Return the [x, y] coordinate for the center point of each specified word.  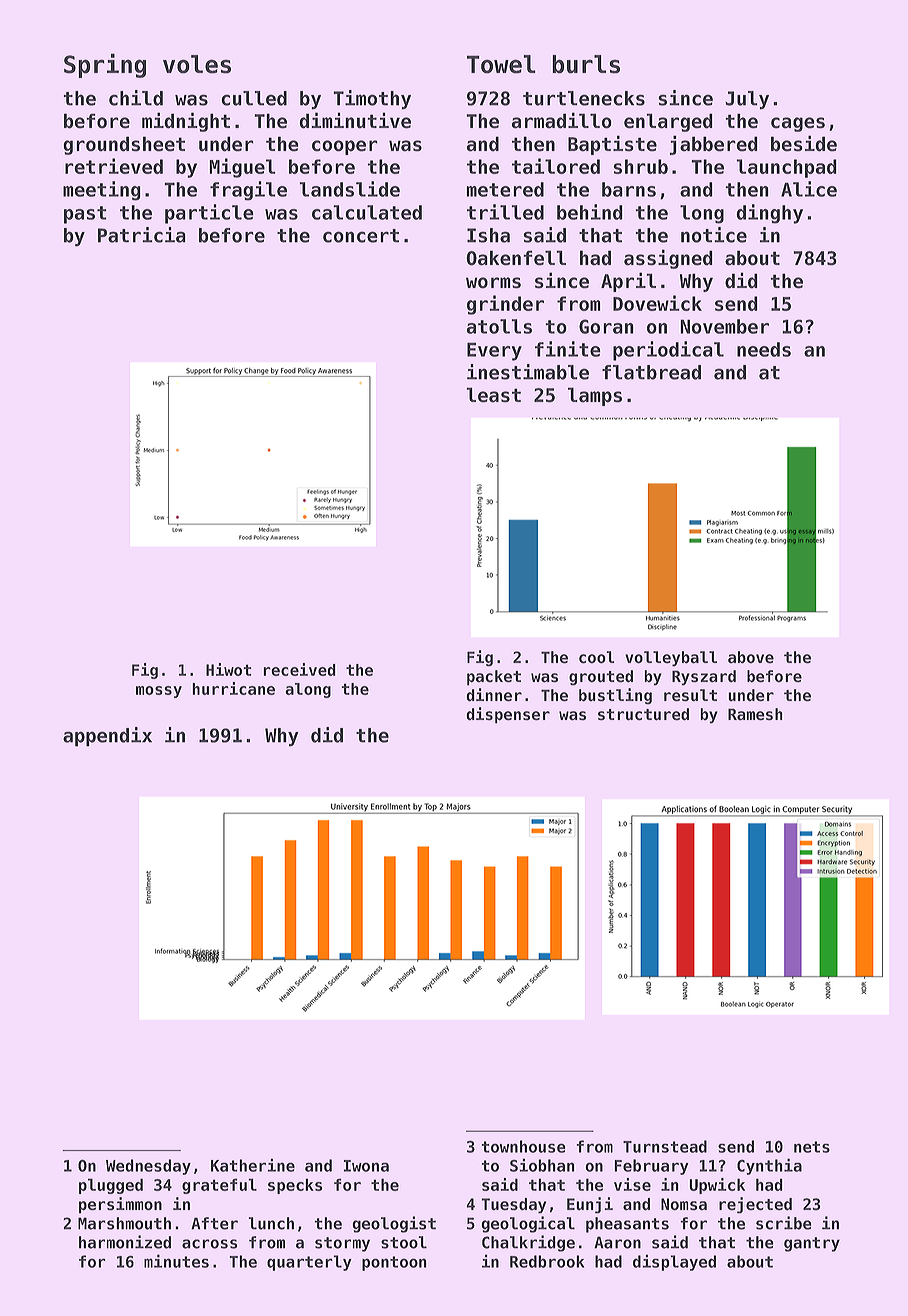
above [751, 657]
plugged [111, 1186]
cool [597, 657]
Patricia [142, 235]
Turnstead [665, 1146]
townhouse [523, 1146]
